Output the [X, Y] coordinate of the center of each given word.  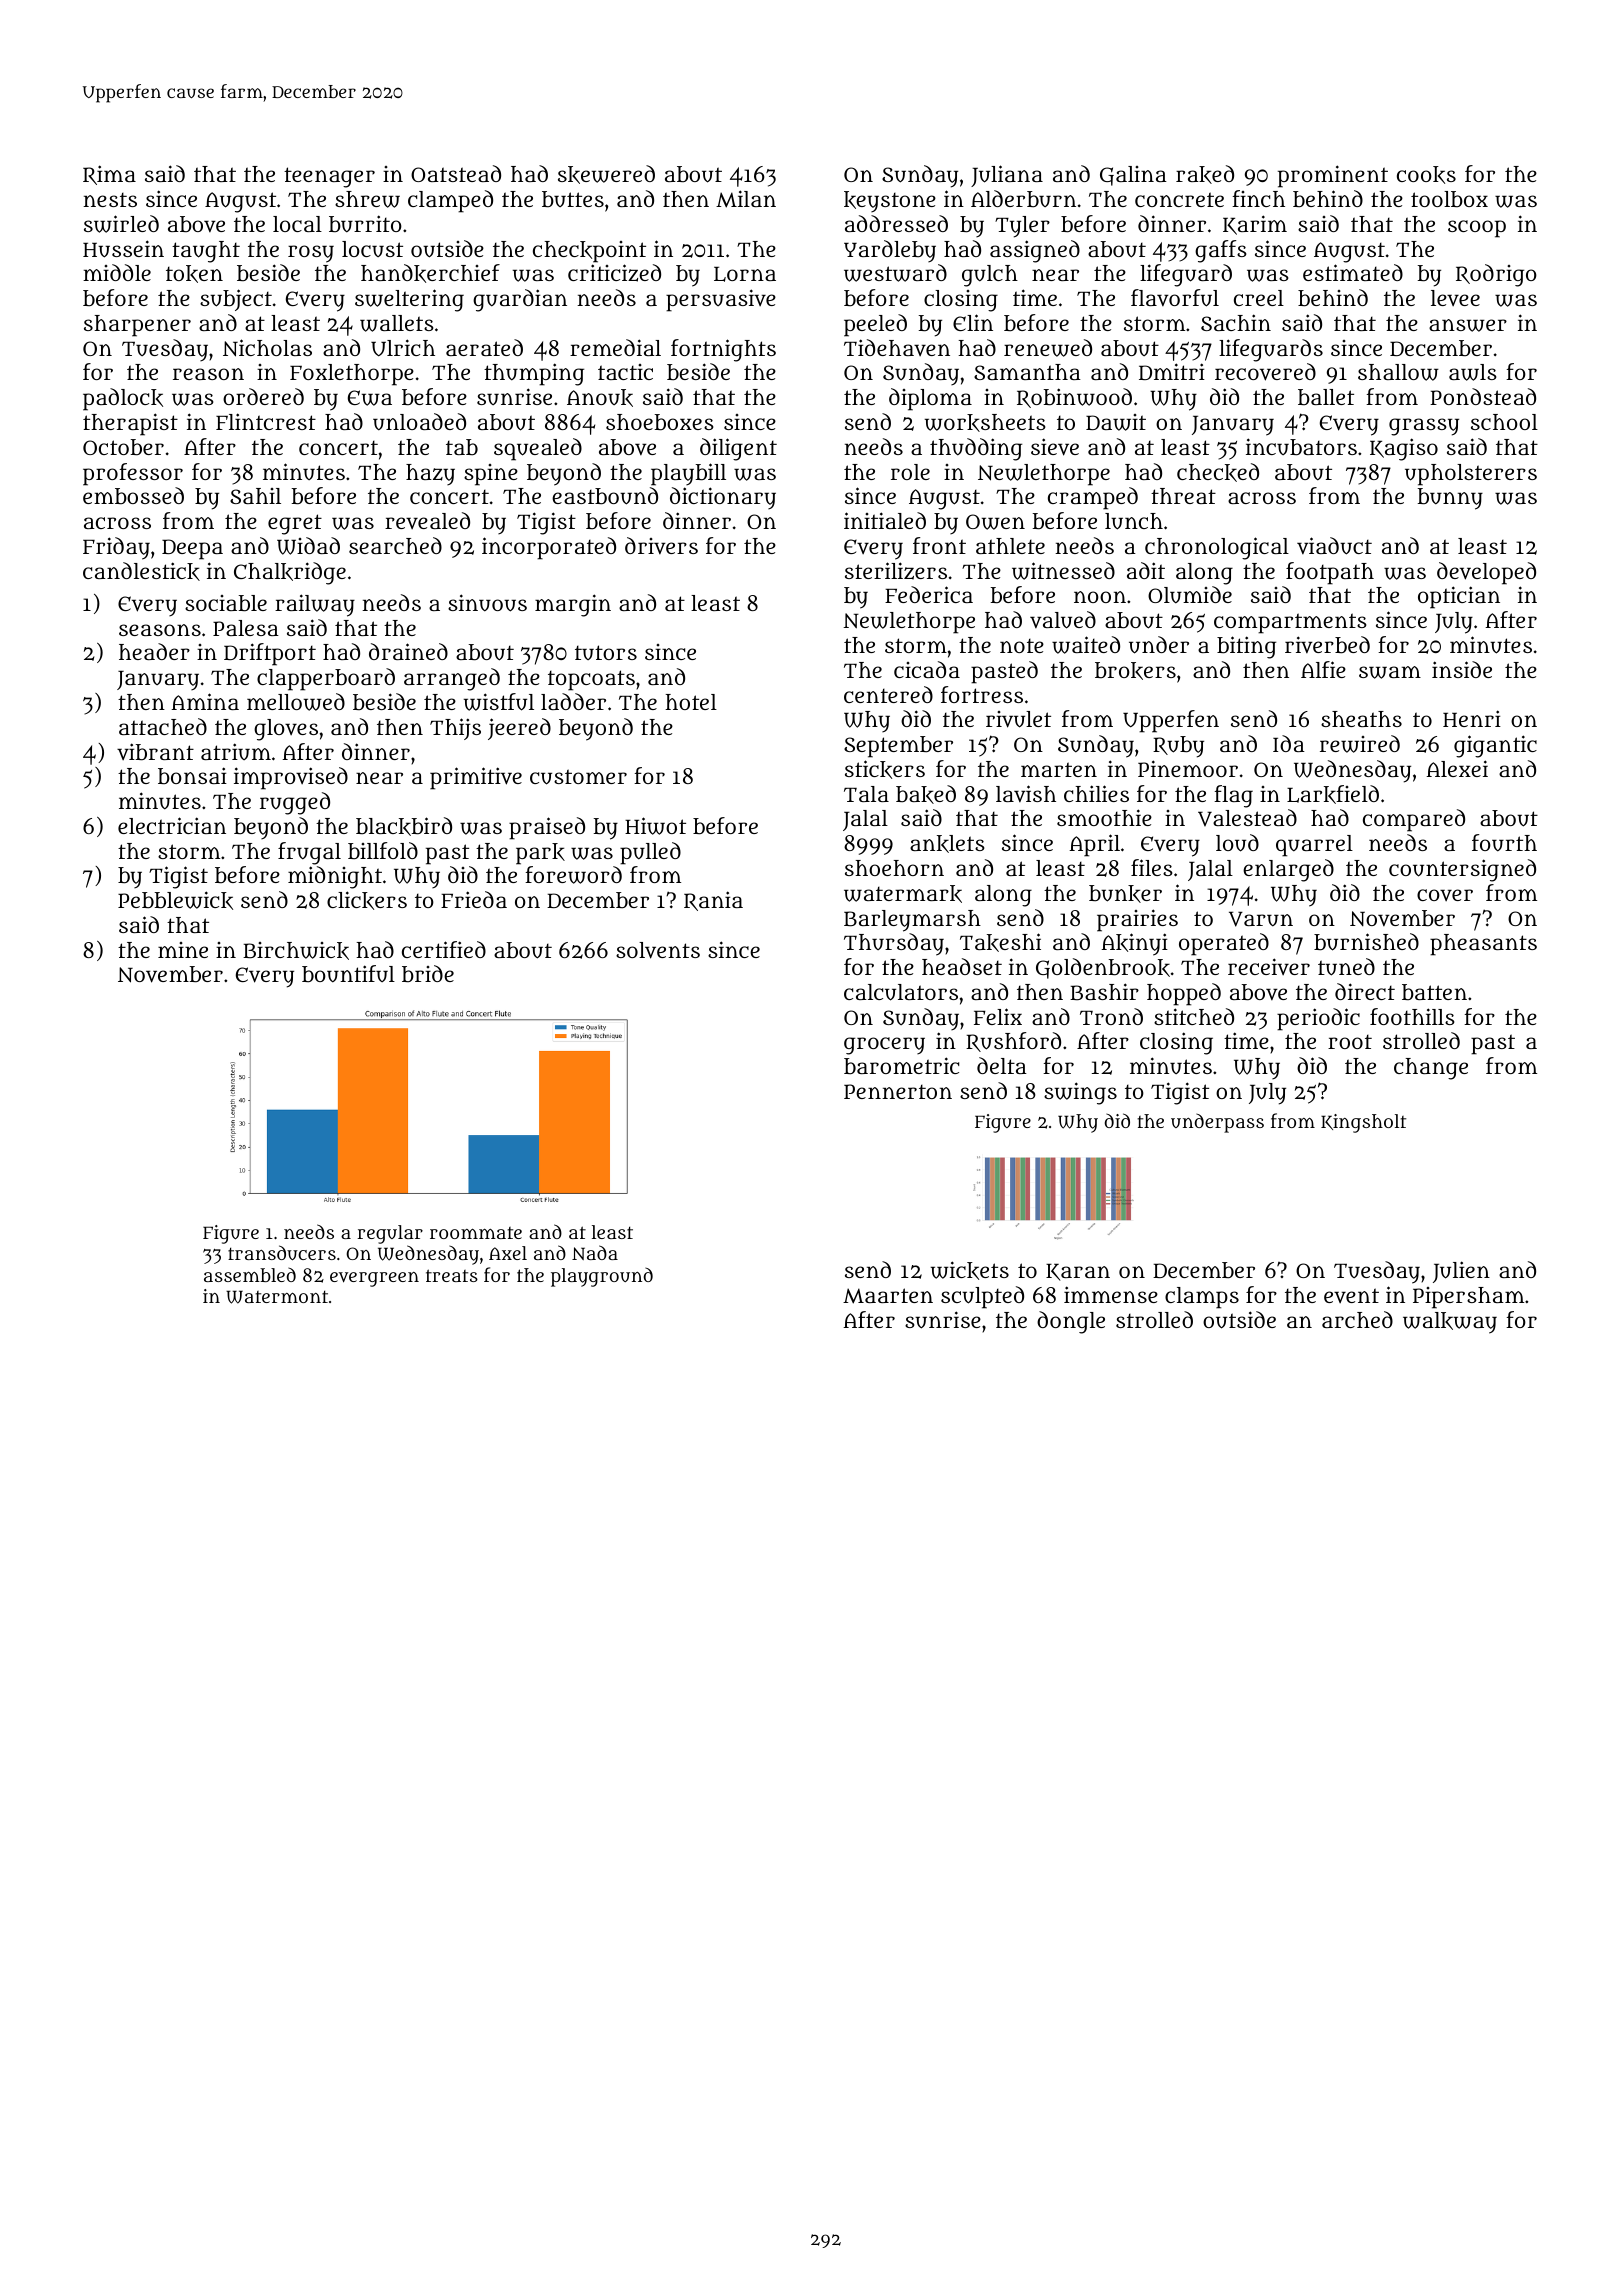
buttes [573, 199]
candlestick [141, 571]
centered [888, 694]
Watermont [277, 1297]
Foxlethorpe [352, 375]
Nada [595, 1252]
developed [1486, 573]
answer [1468, 325]
